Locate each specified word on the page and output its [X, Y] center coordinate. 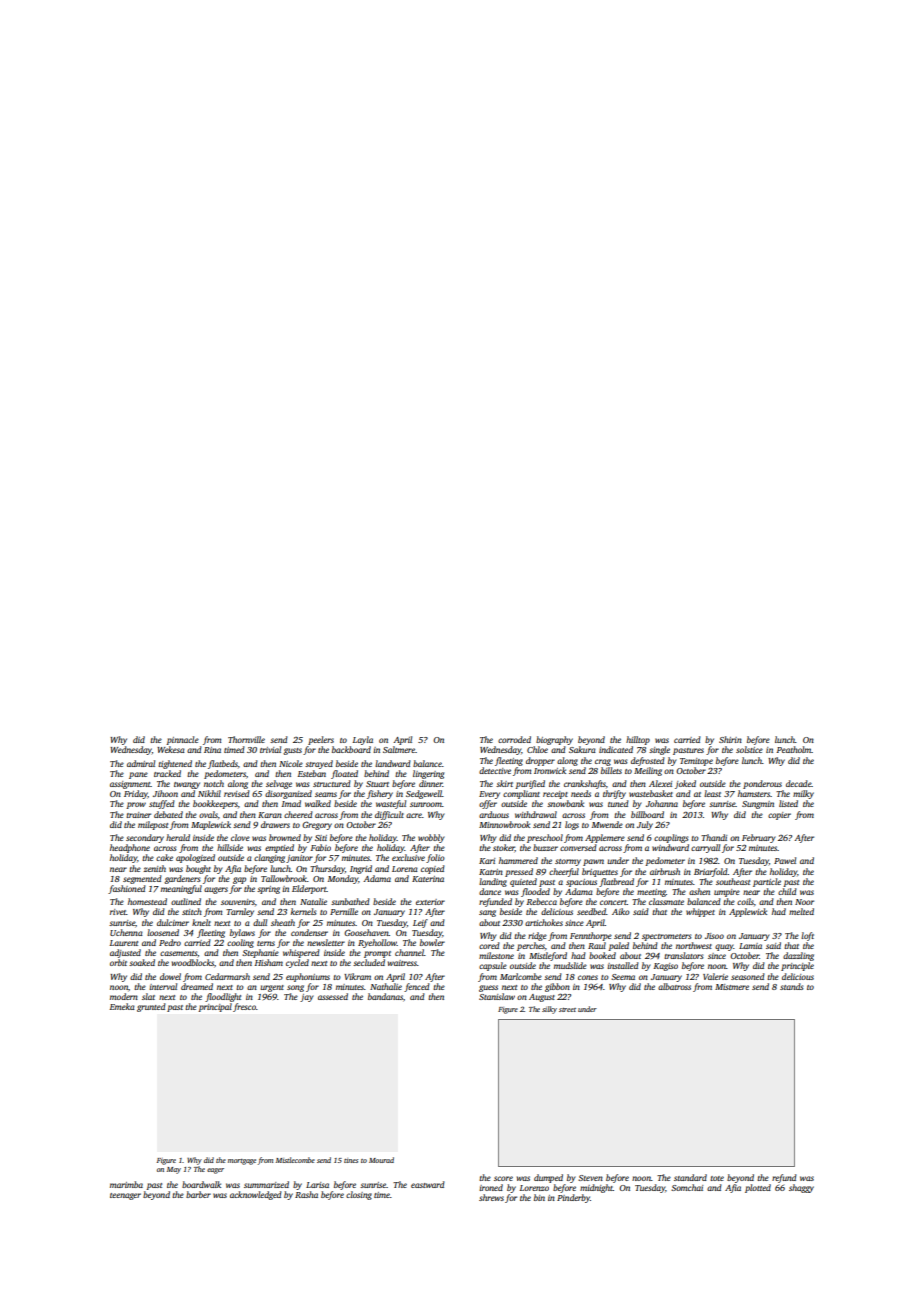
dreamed [197, 986]
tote [717, 1178]
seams [326, 794]
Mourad [381, 1160]
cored [489, 945]
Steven [590, 1178]
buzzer [545, 847]
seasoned [748, 976]
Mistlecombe [295, 1160]
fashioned [127, 889]
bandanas [385, 996]
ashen [699, 891]
